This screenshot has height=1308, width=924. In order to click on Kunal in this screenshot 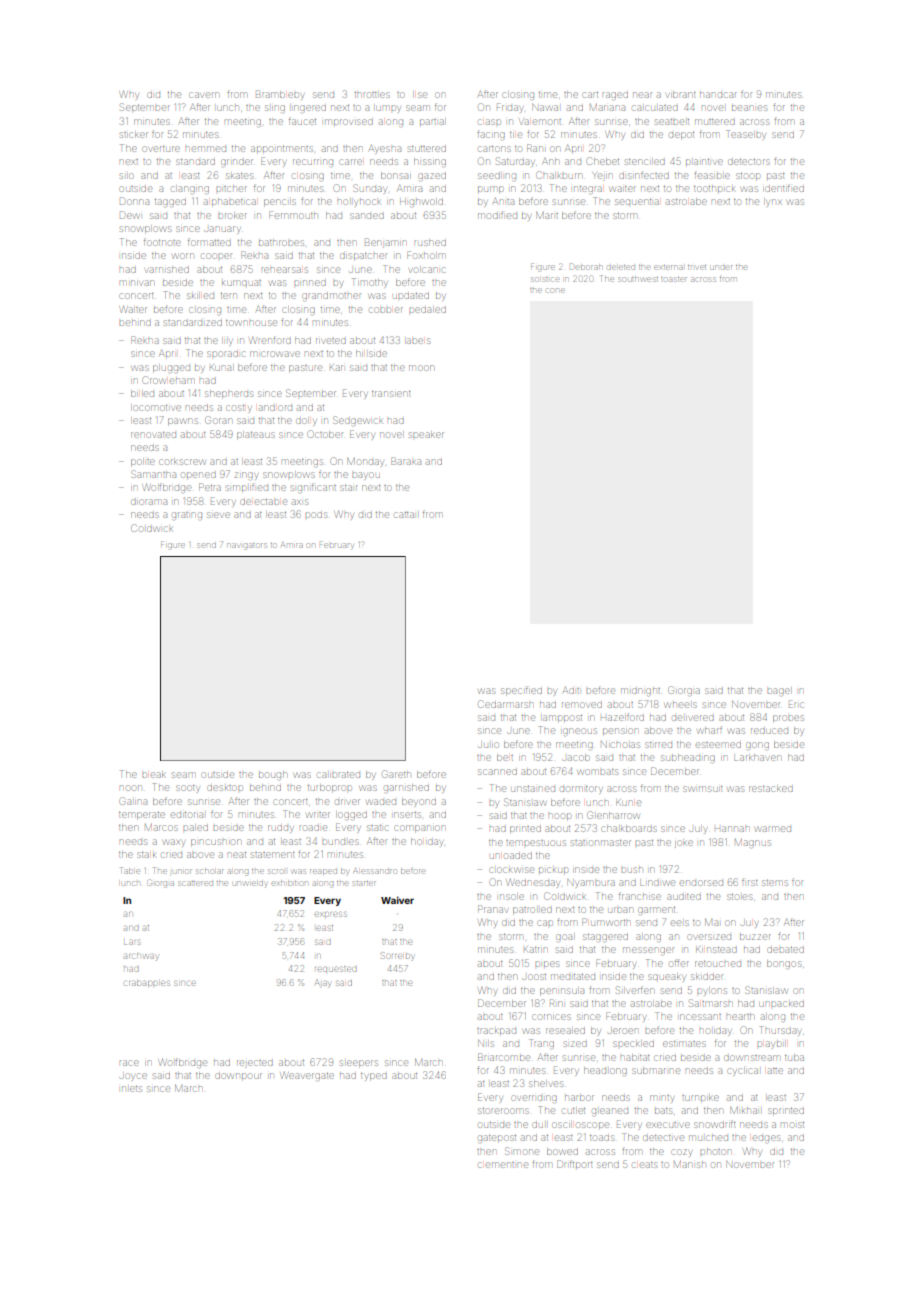, I will do `click(222, 367)`.
